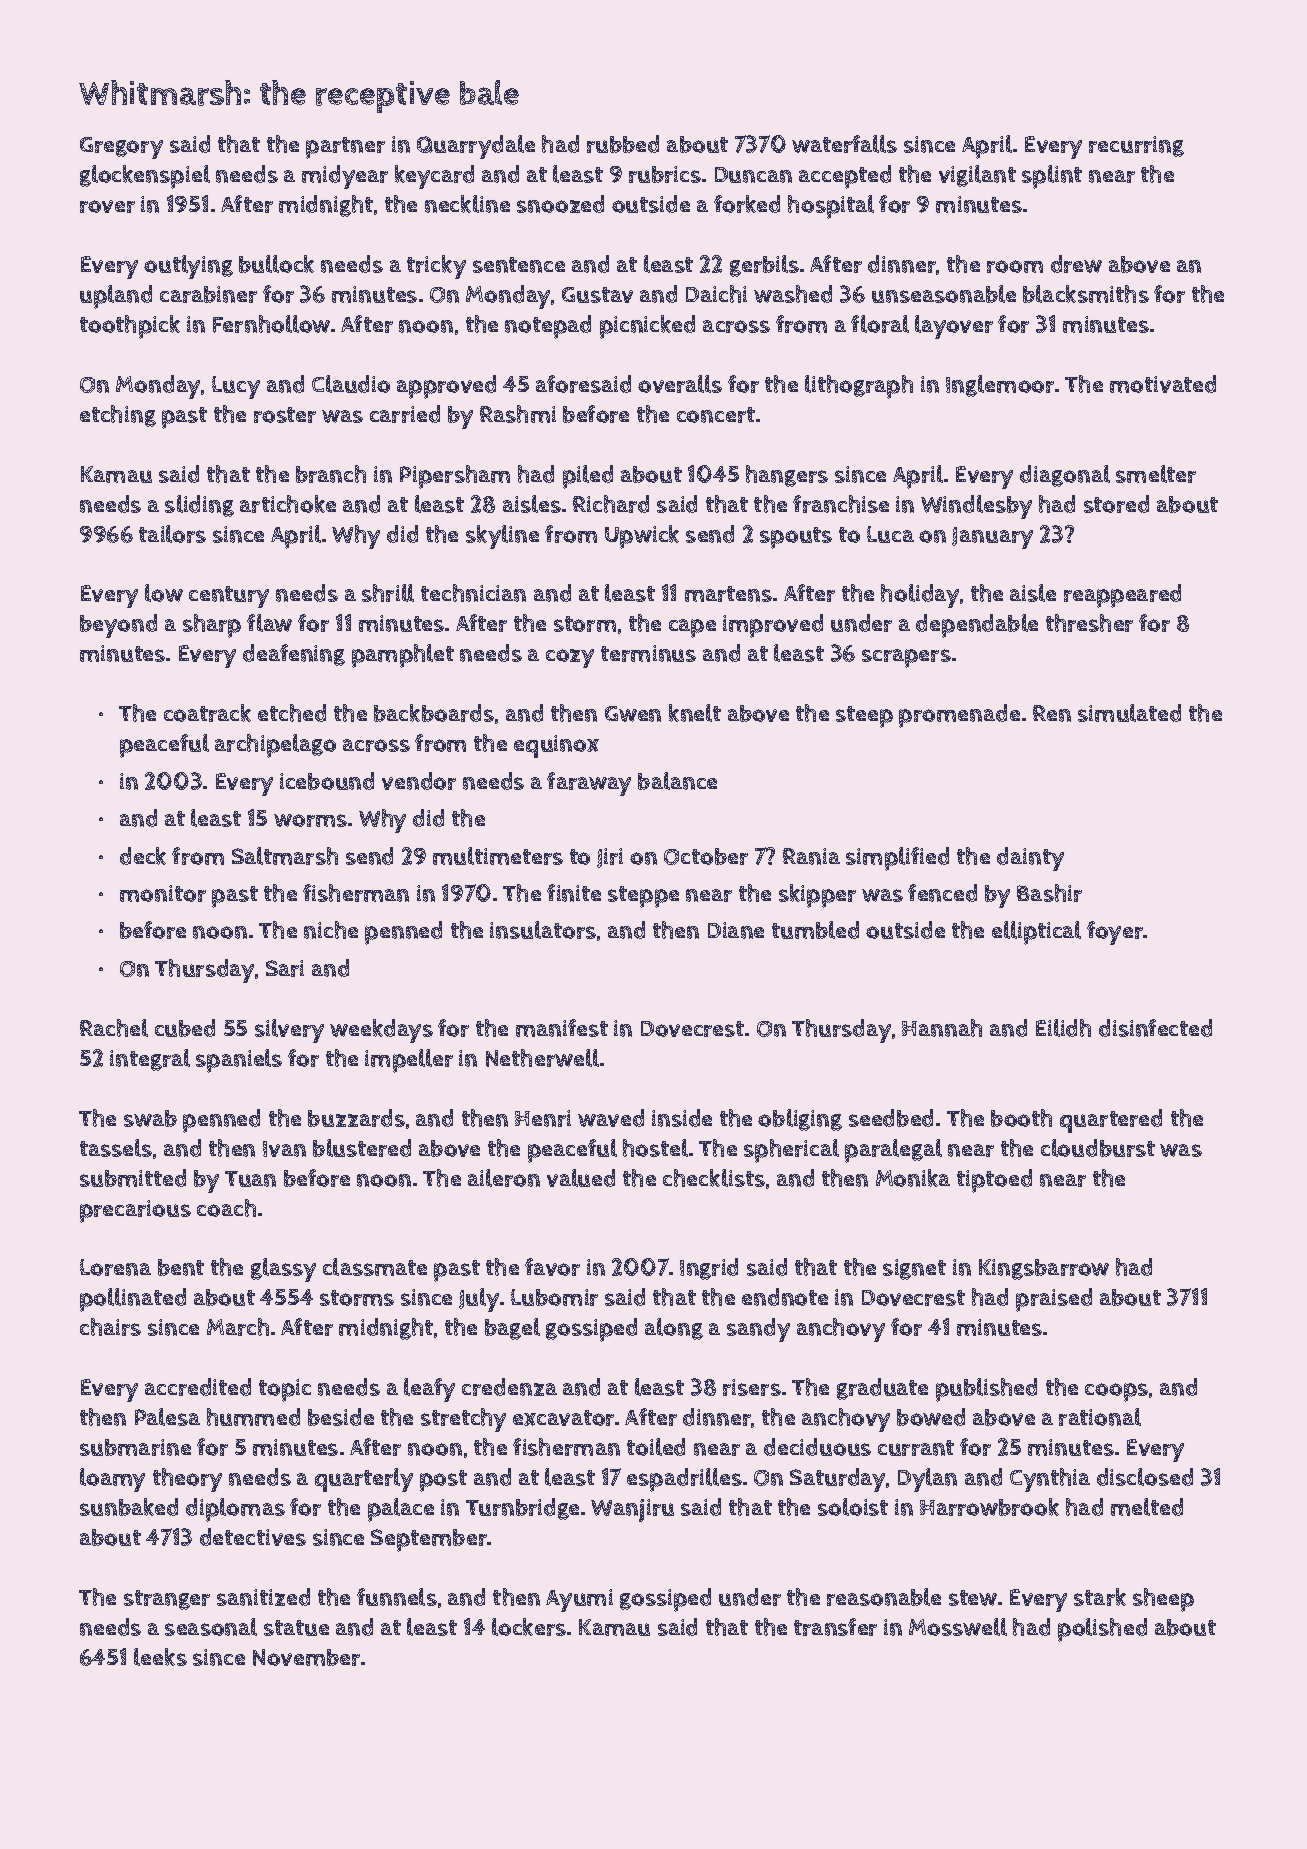 Image resolution: width=1307 pixels, height=1849 pixels. Describe the element at coordinates (787, 476) in the screenshot. I see `hangers` at that location.
